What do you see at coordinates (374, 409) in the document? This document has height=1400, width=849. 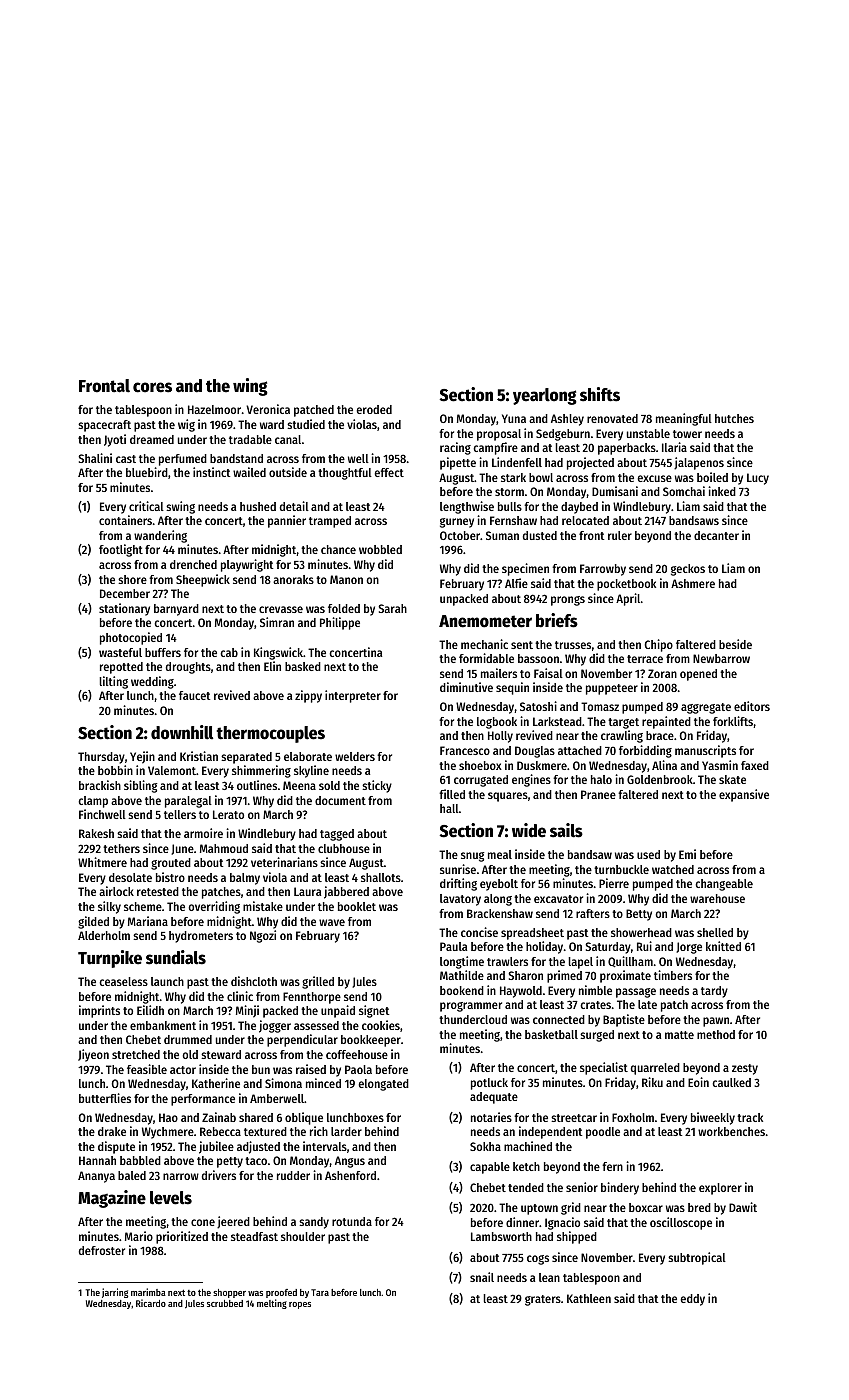 I see `eroded` at bounding box center [374, 409].
